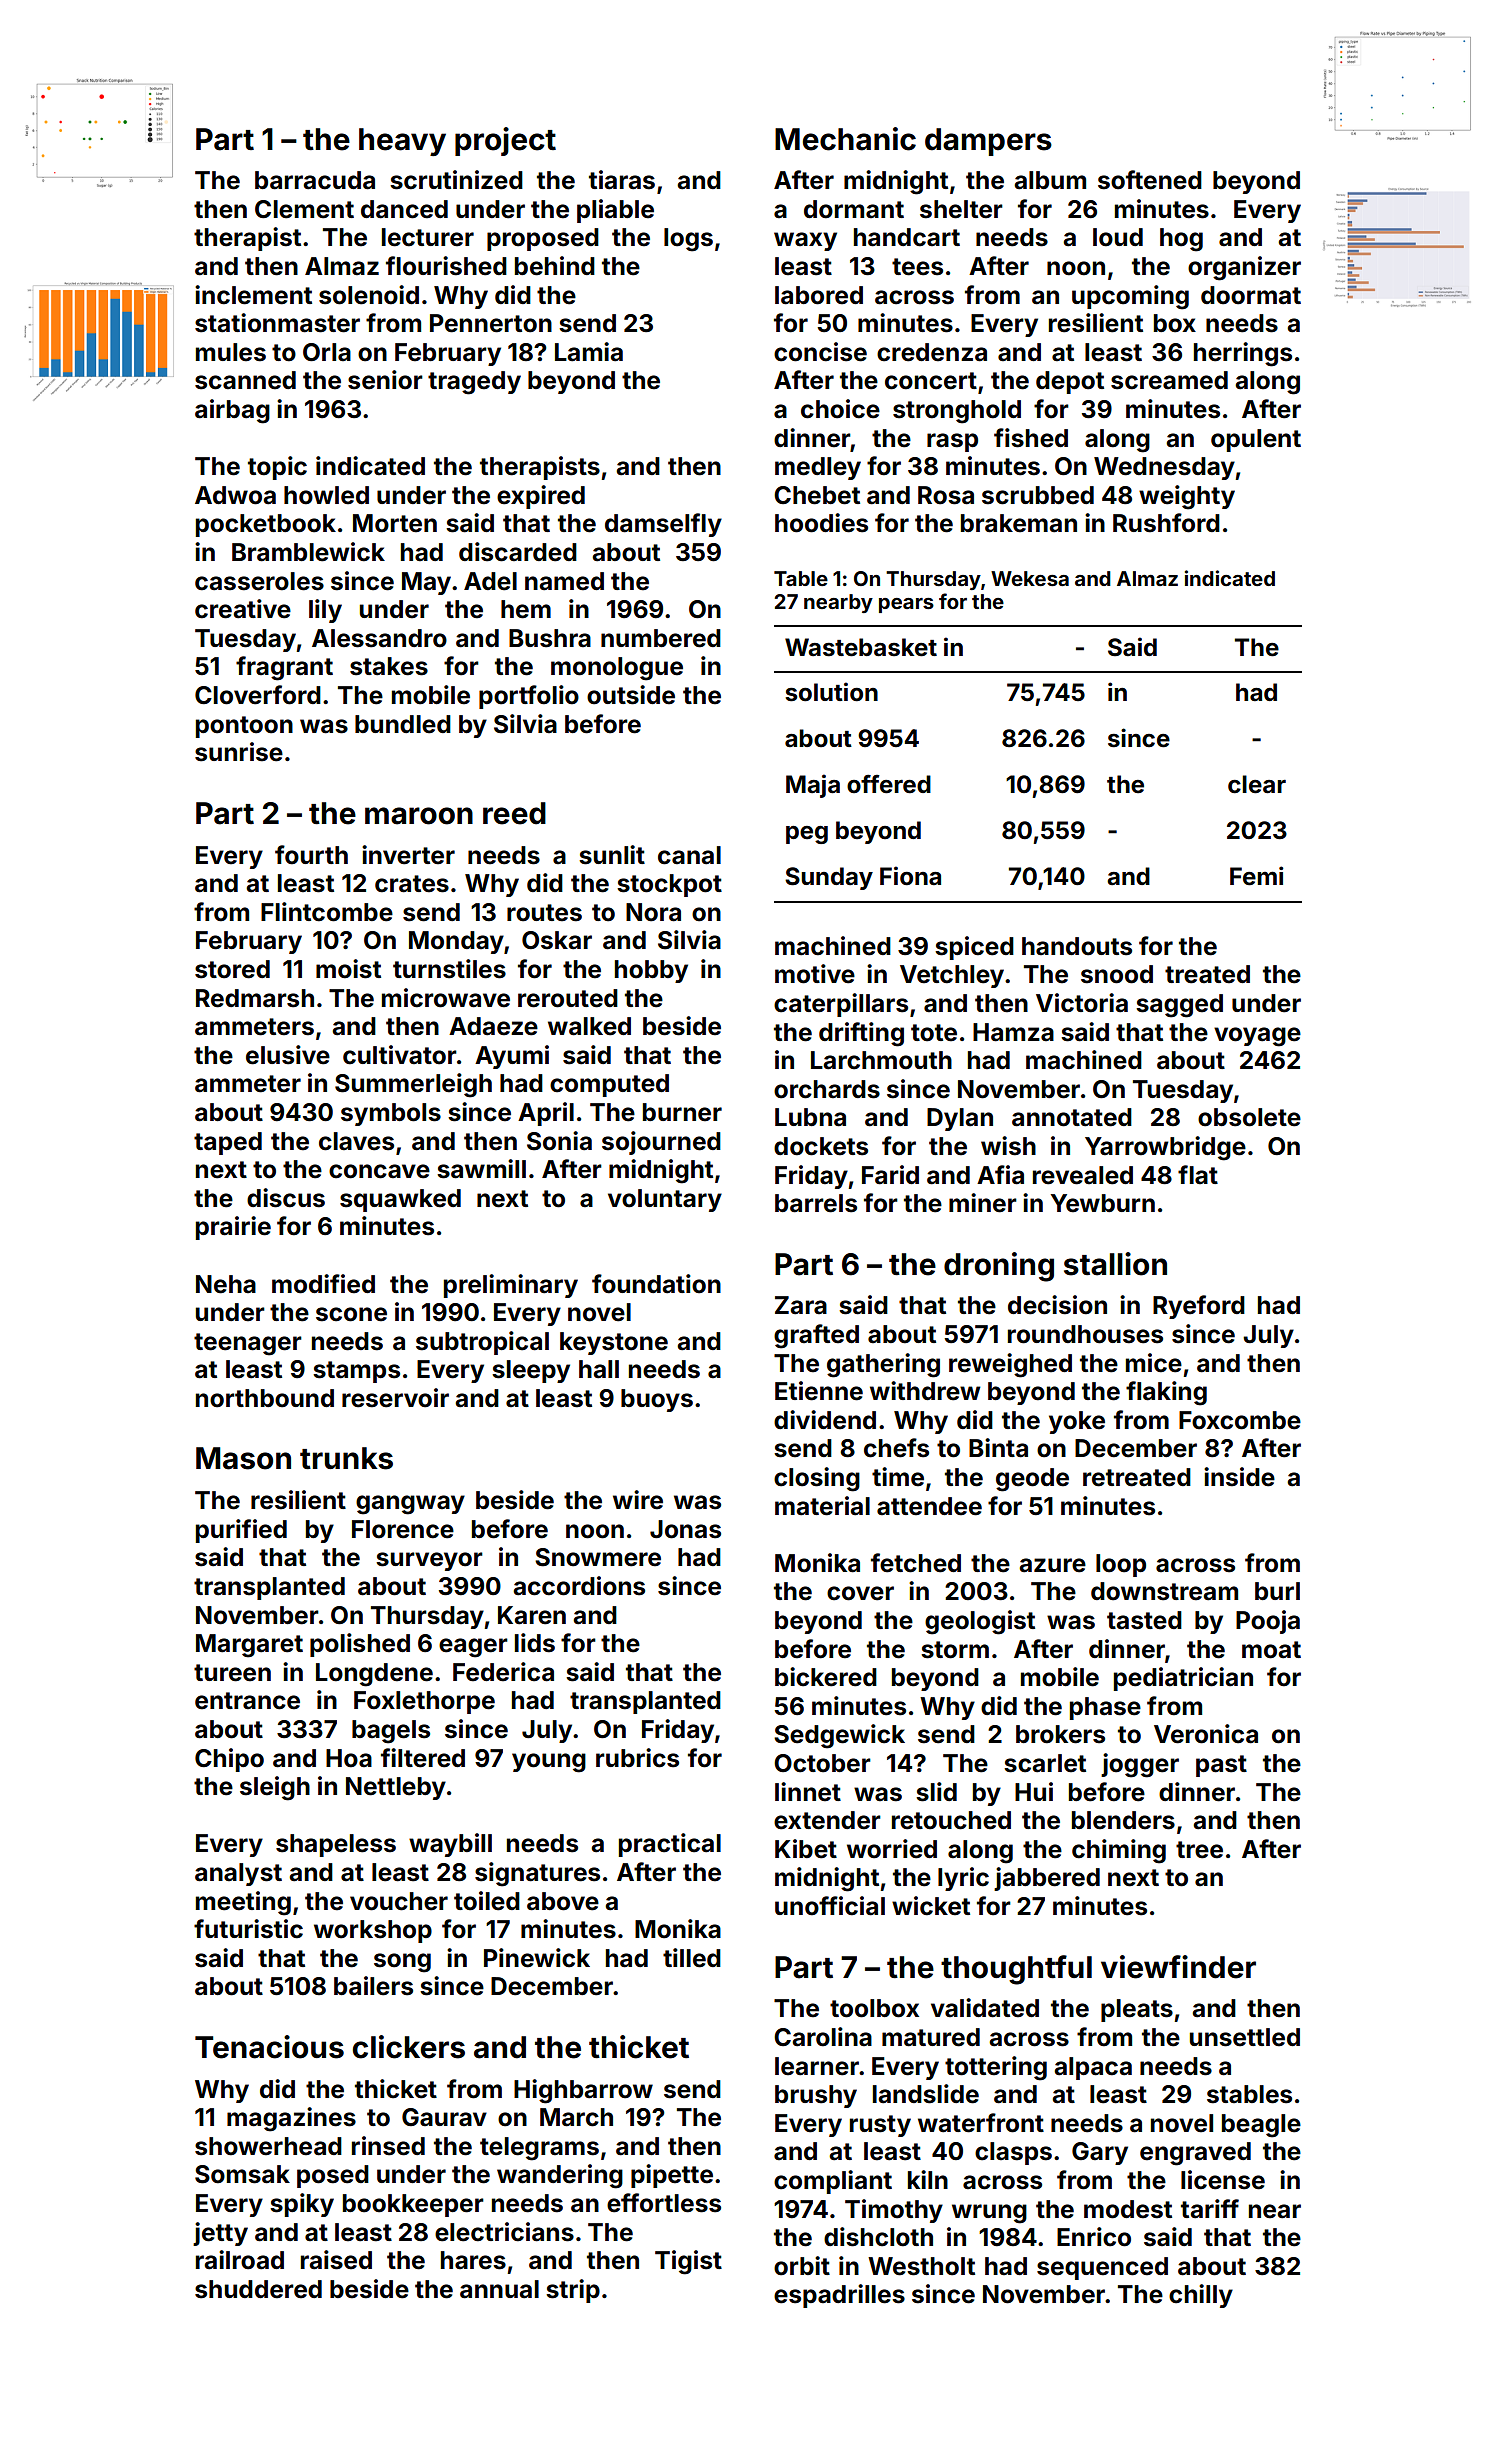 The height and width of the page is (2464, 1496). What do you see at coordinates (239, 752) in the page?
I see `sunrise` at bounding box center [239, 752].
